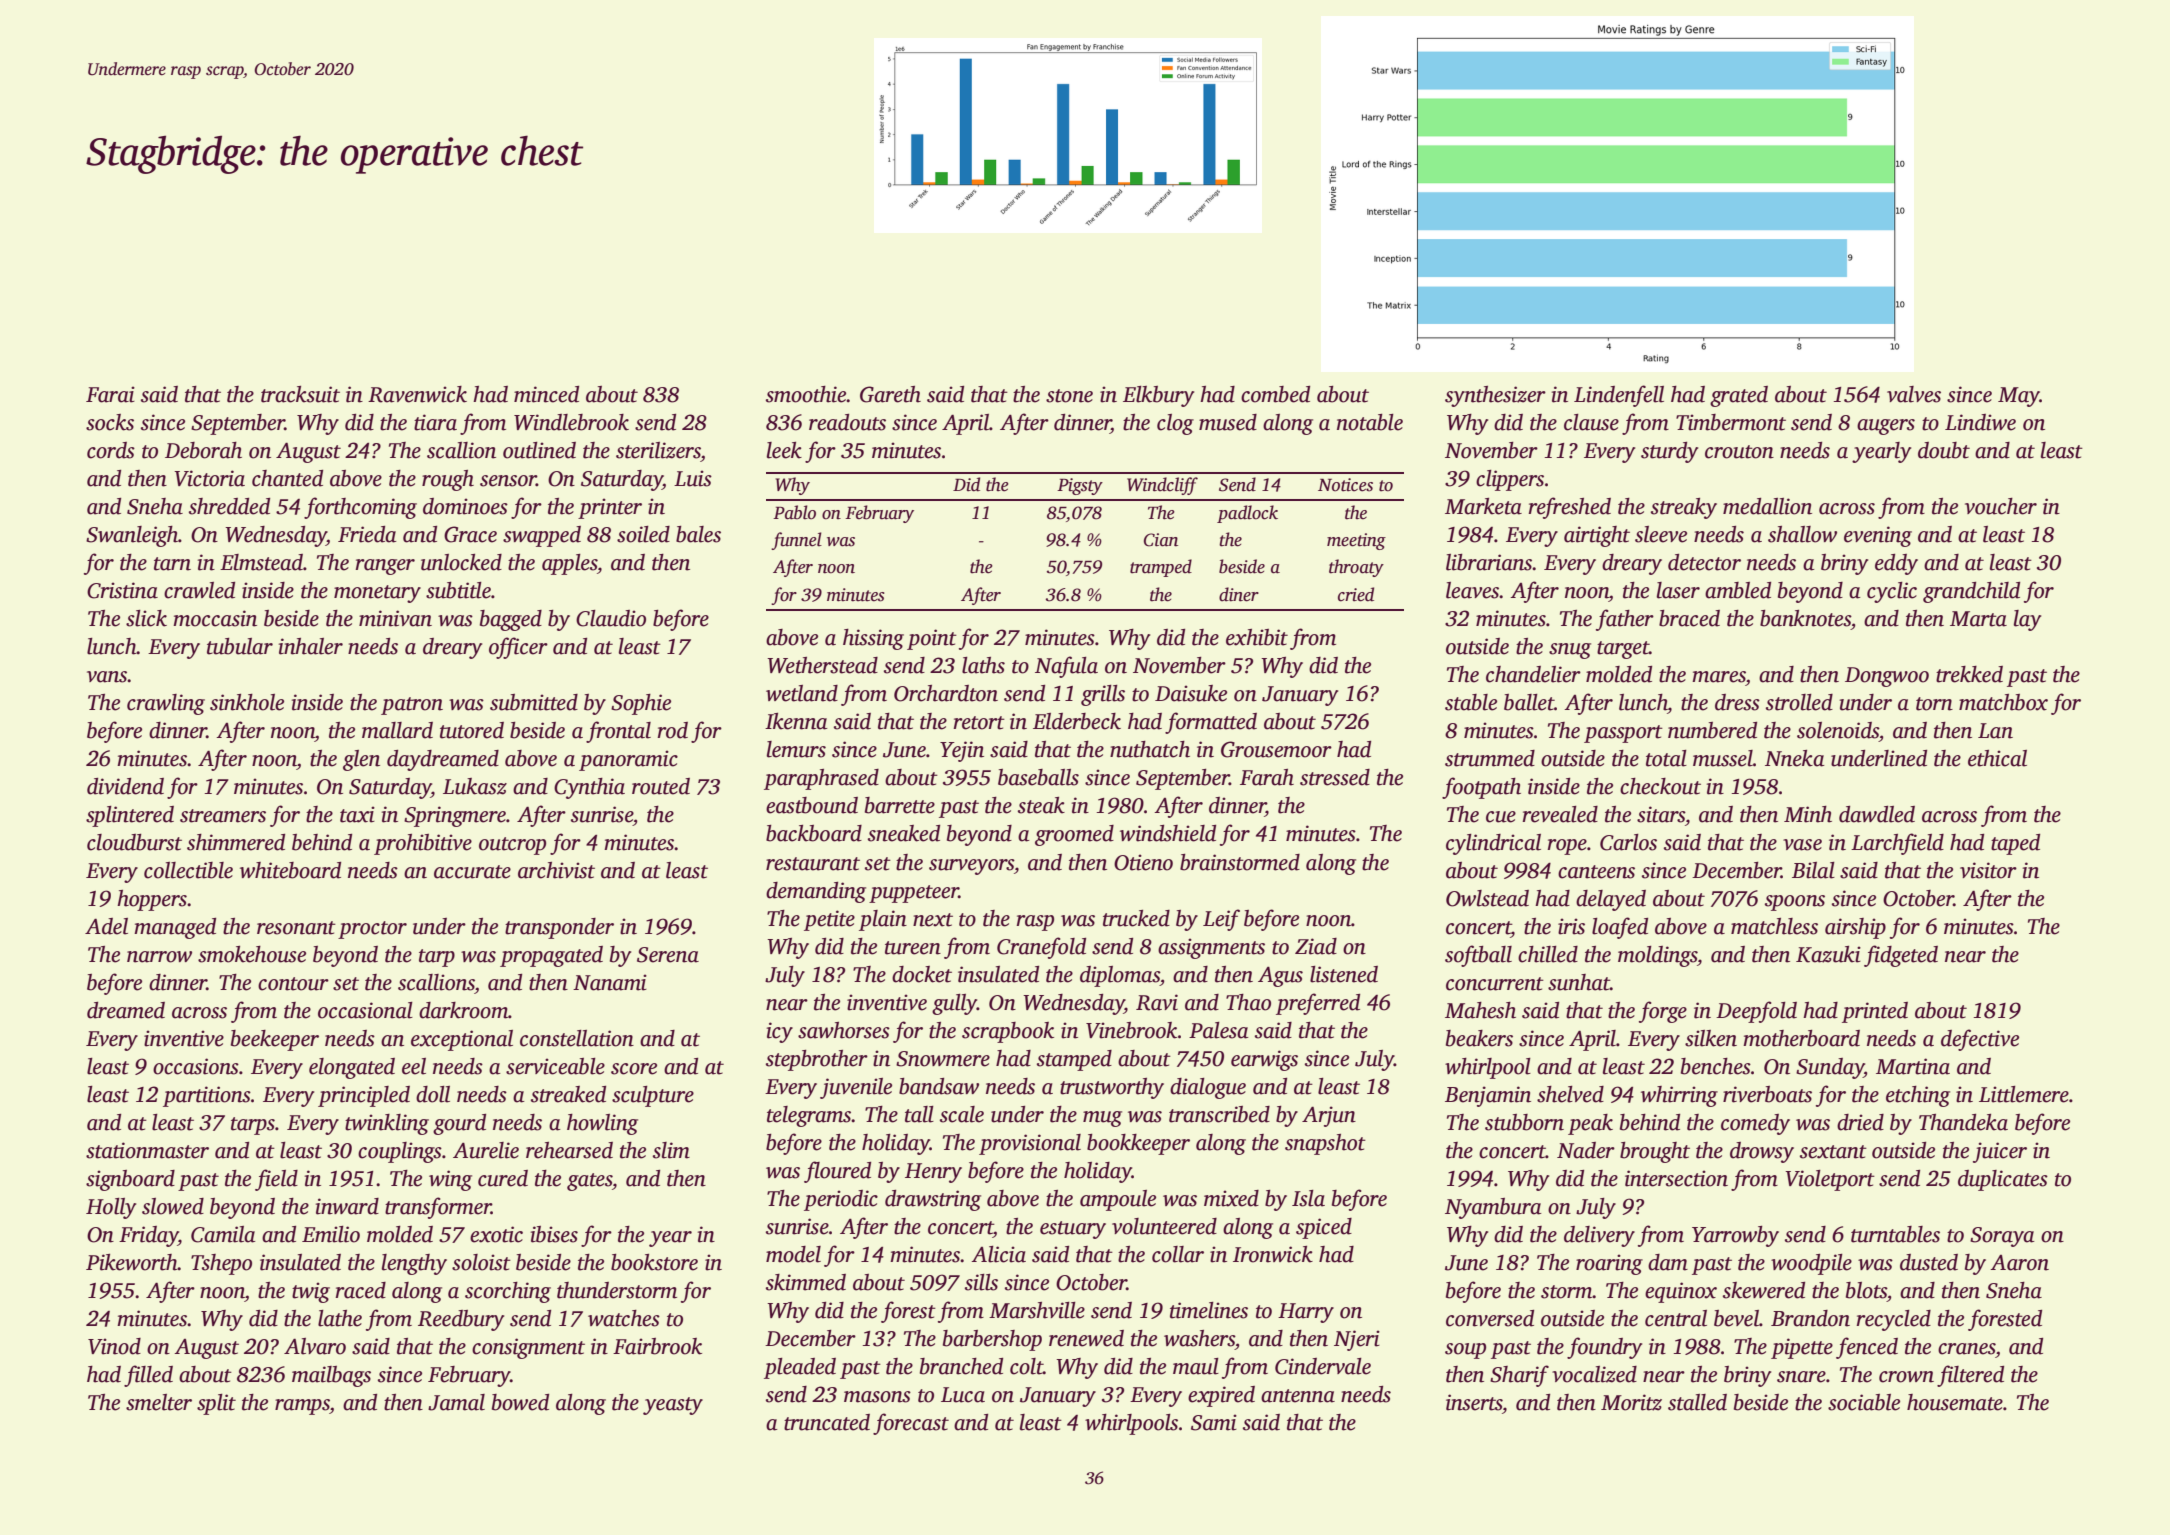 Image resolution: width=2170 pixels, height=1535 pixels. What do you see at coordinates (2015, 844) in the page?
I see `taped` at bounding box center [2015, 844].
